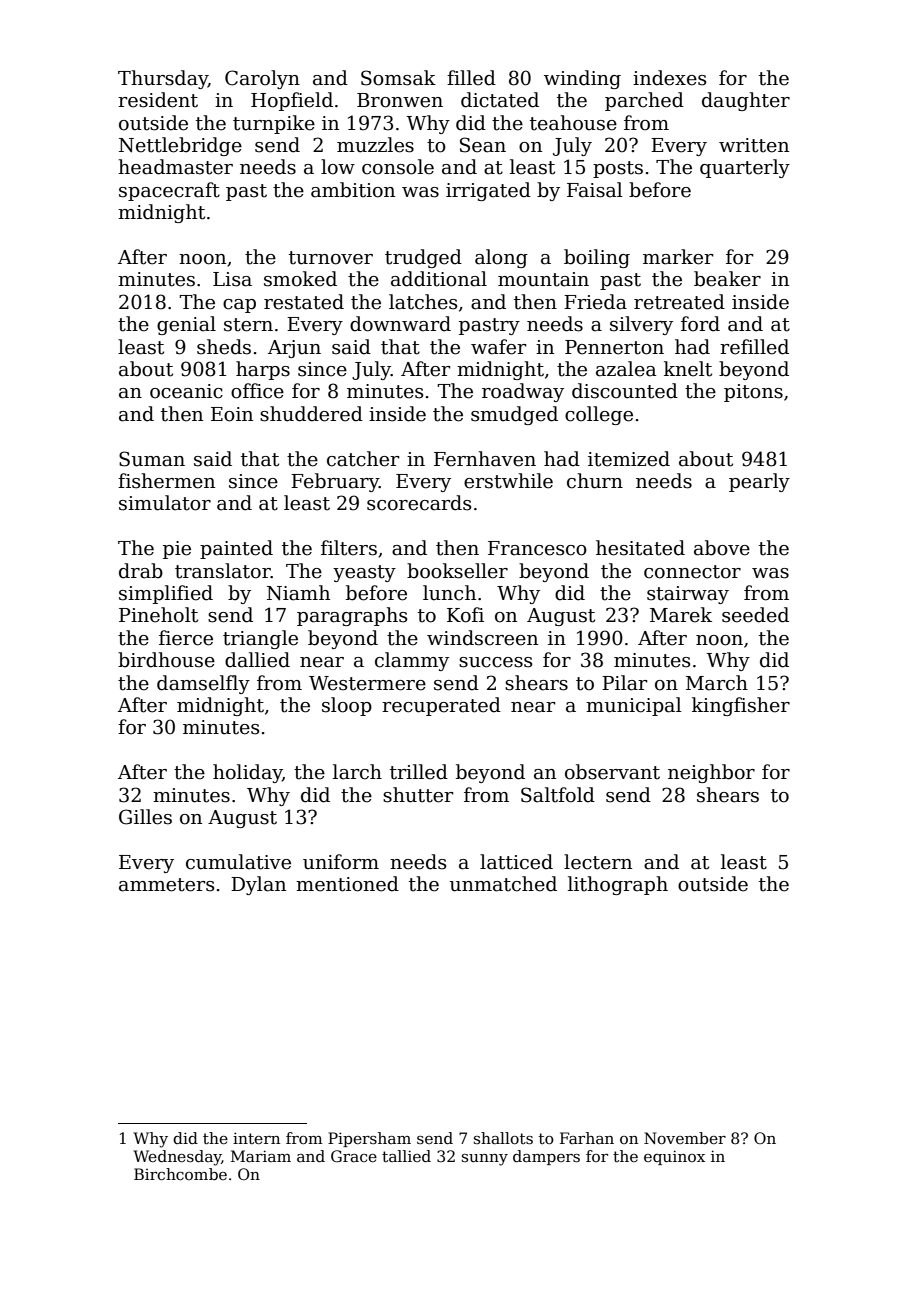 The width and height of the page is (908, 1316). Describe the element at coordinates (152, 459) in the page. I see `Suman` at that location.
